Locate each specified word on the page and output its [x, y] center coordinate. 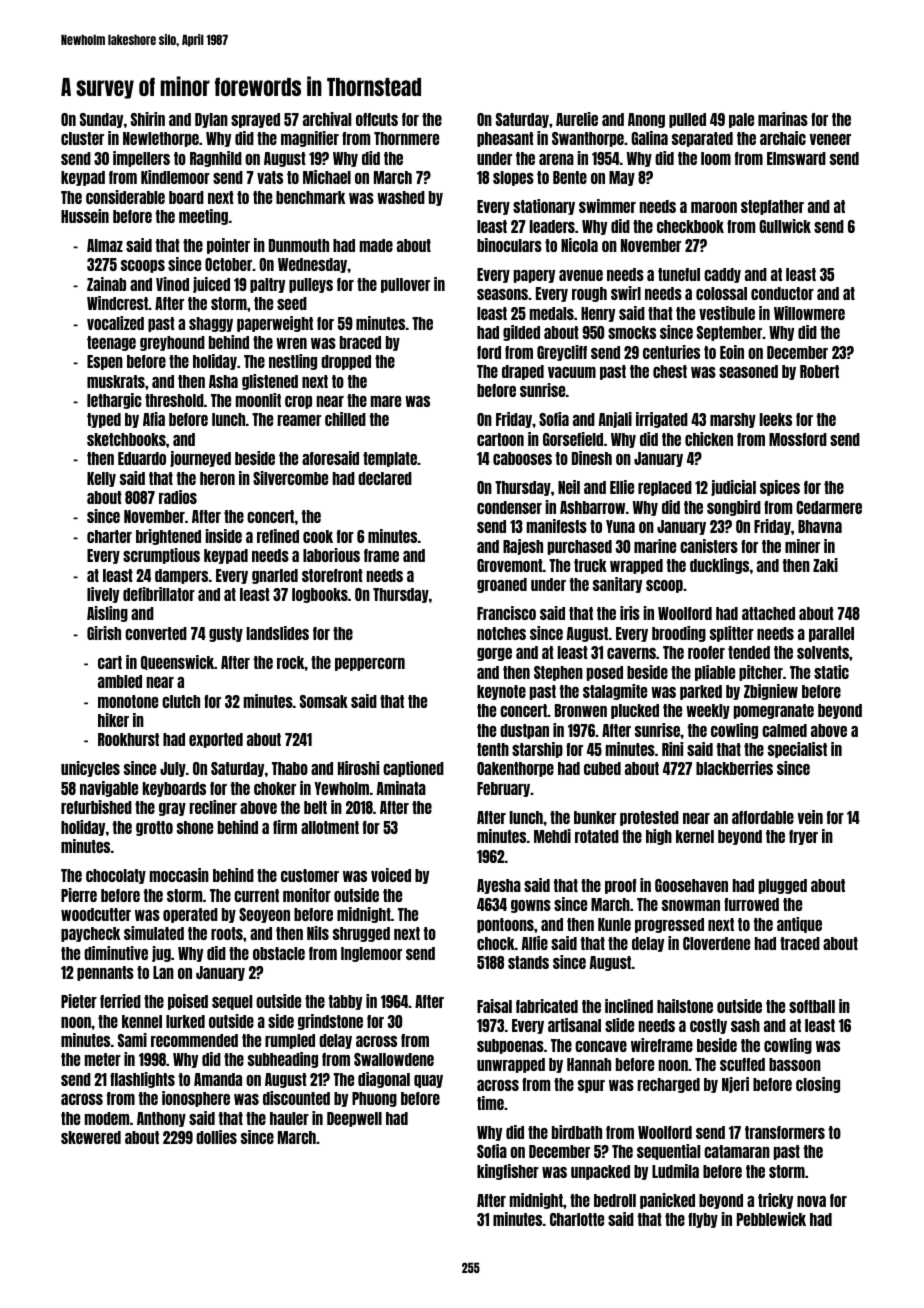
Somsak [324, 701]
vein [810, 817]
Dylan [211, 120]
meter [103, 1059]
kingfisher [508, 1172]
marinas [783, 119]
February [504, 789]
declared [385, 478]
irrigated [662, 420]
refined [278, 536]
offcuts [377, 119]
